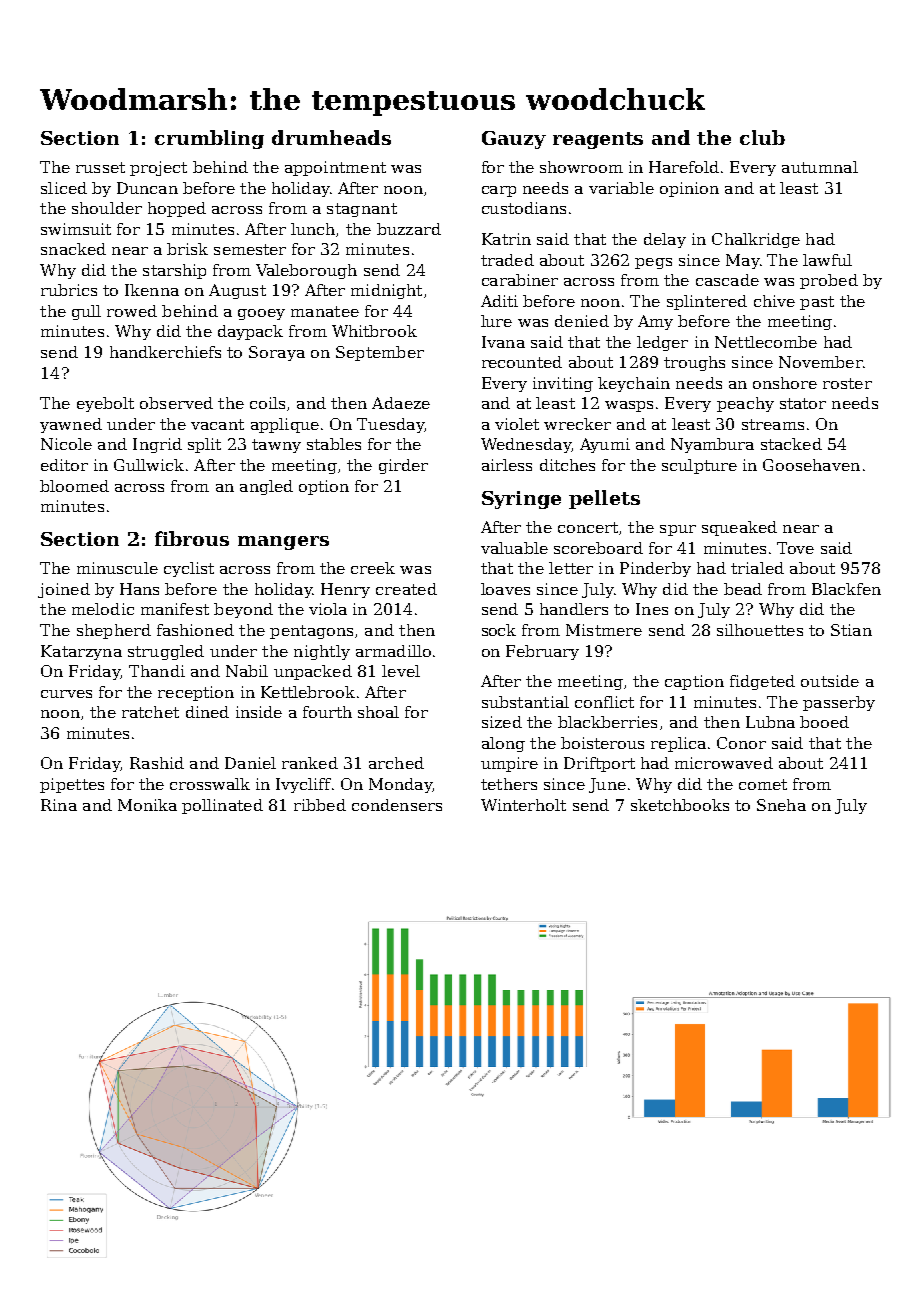 The height and width of the screenshot is (1308, 924). I want to click on valuable, so click(514, 548).
